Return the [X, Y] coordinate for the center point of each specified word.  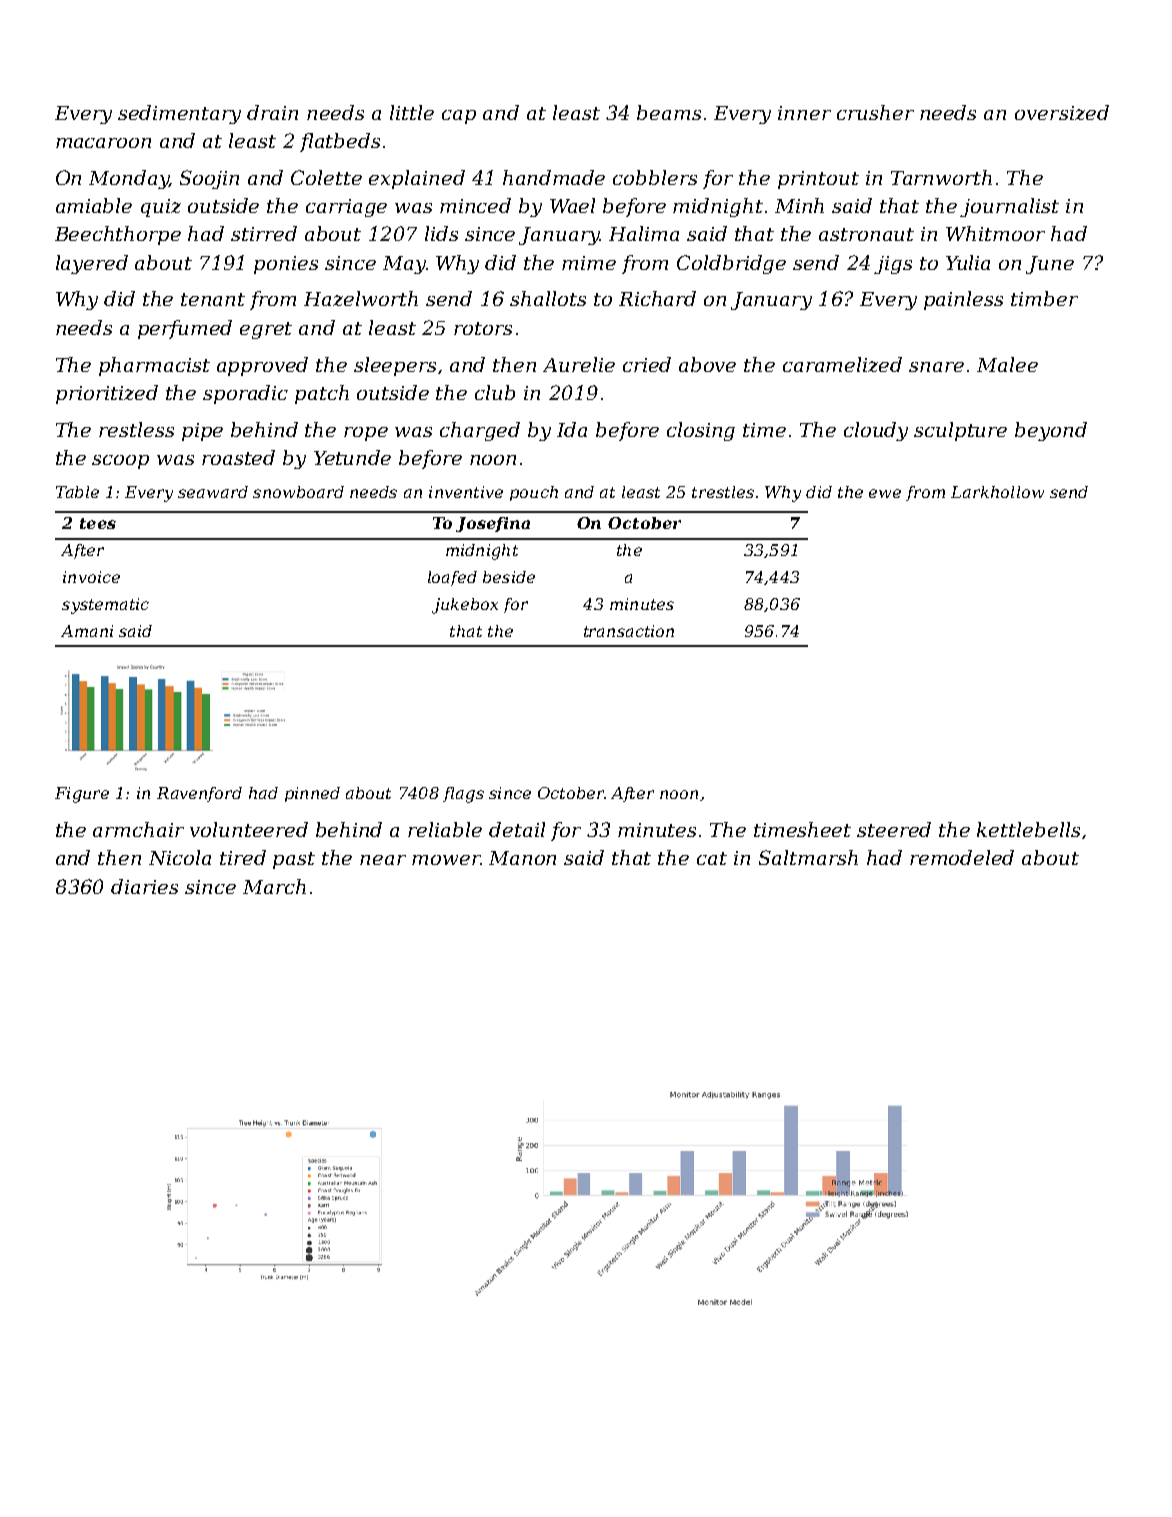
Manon [522, 858]
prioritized [107, 394]
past [294, 860]
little [412, 112]
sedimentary [179, 114]
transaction [629, 631]
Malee [1007, 364]
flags [463, 795]
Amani [87, 631]
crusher [875, 112]
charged [480, 431]
